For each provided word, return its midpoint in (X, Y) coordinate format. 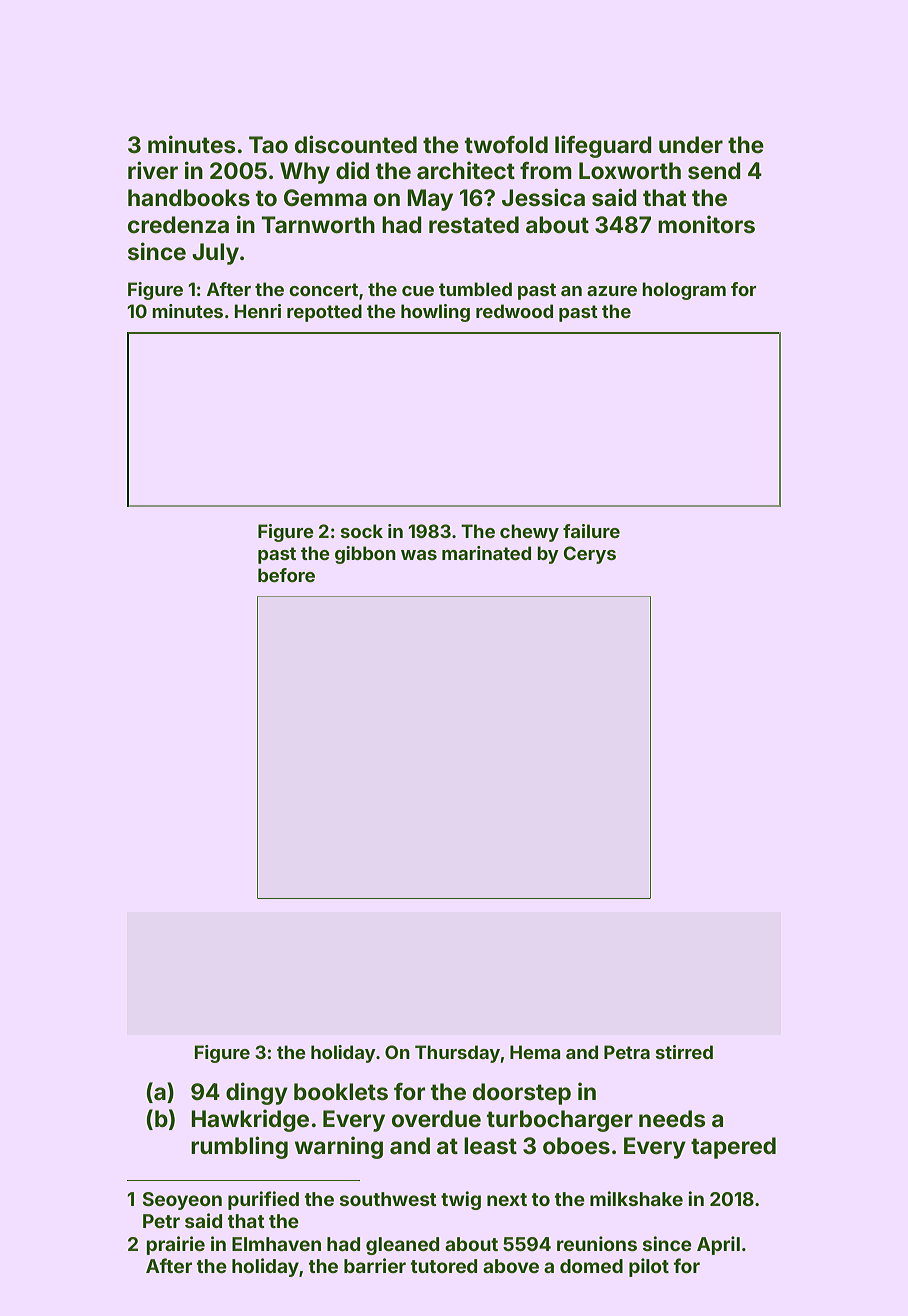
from (546, 170)
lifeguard (603, 146)
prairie (176, 1245)
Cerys (590, 555)
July (215, 254)
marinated (486, 553)
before (286, 575)
